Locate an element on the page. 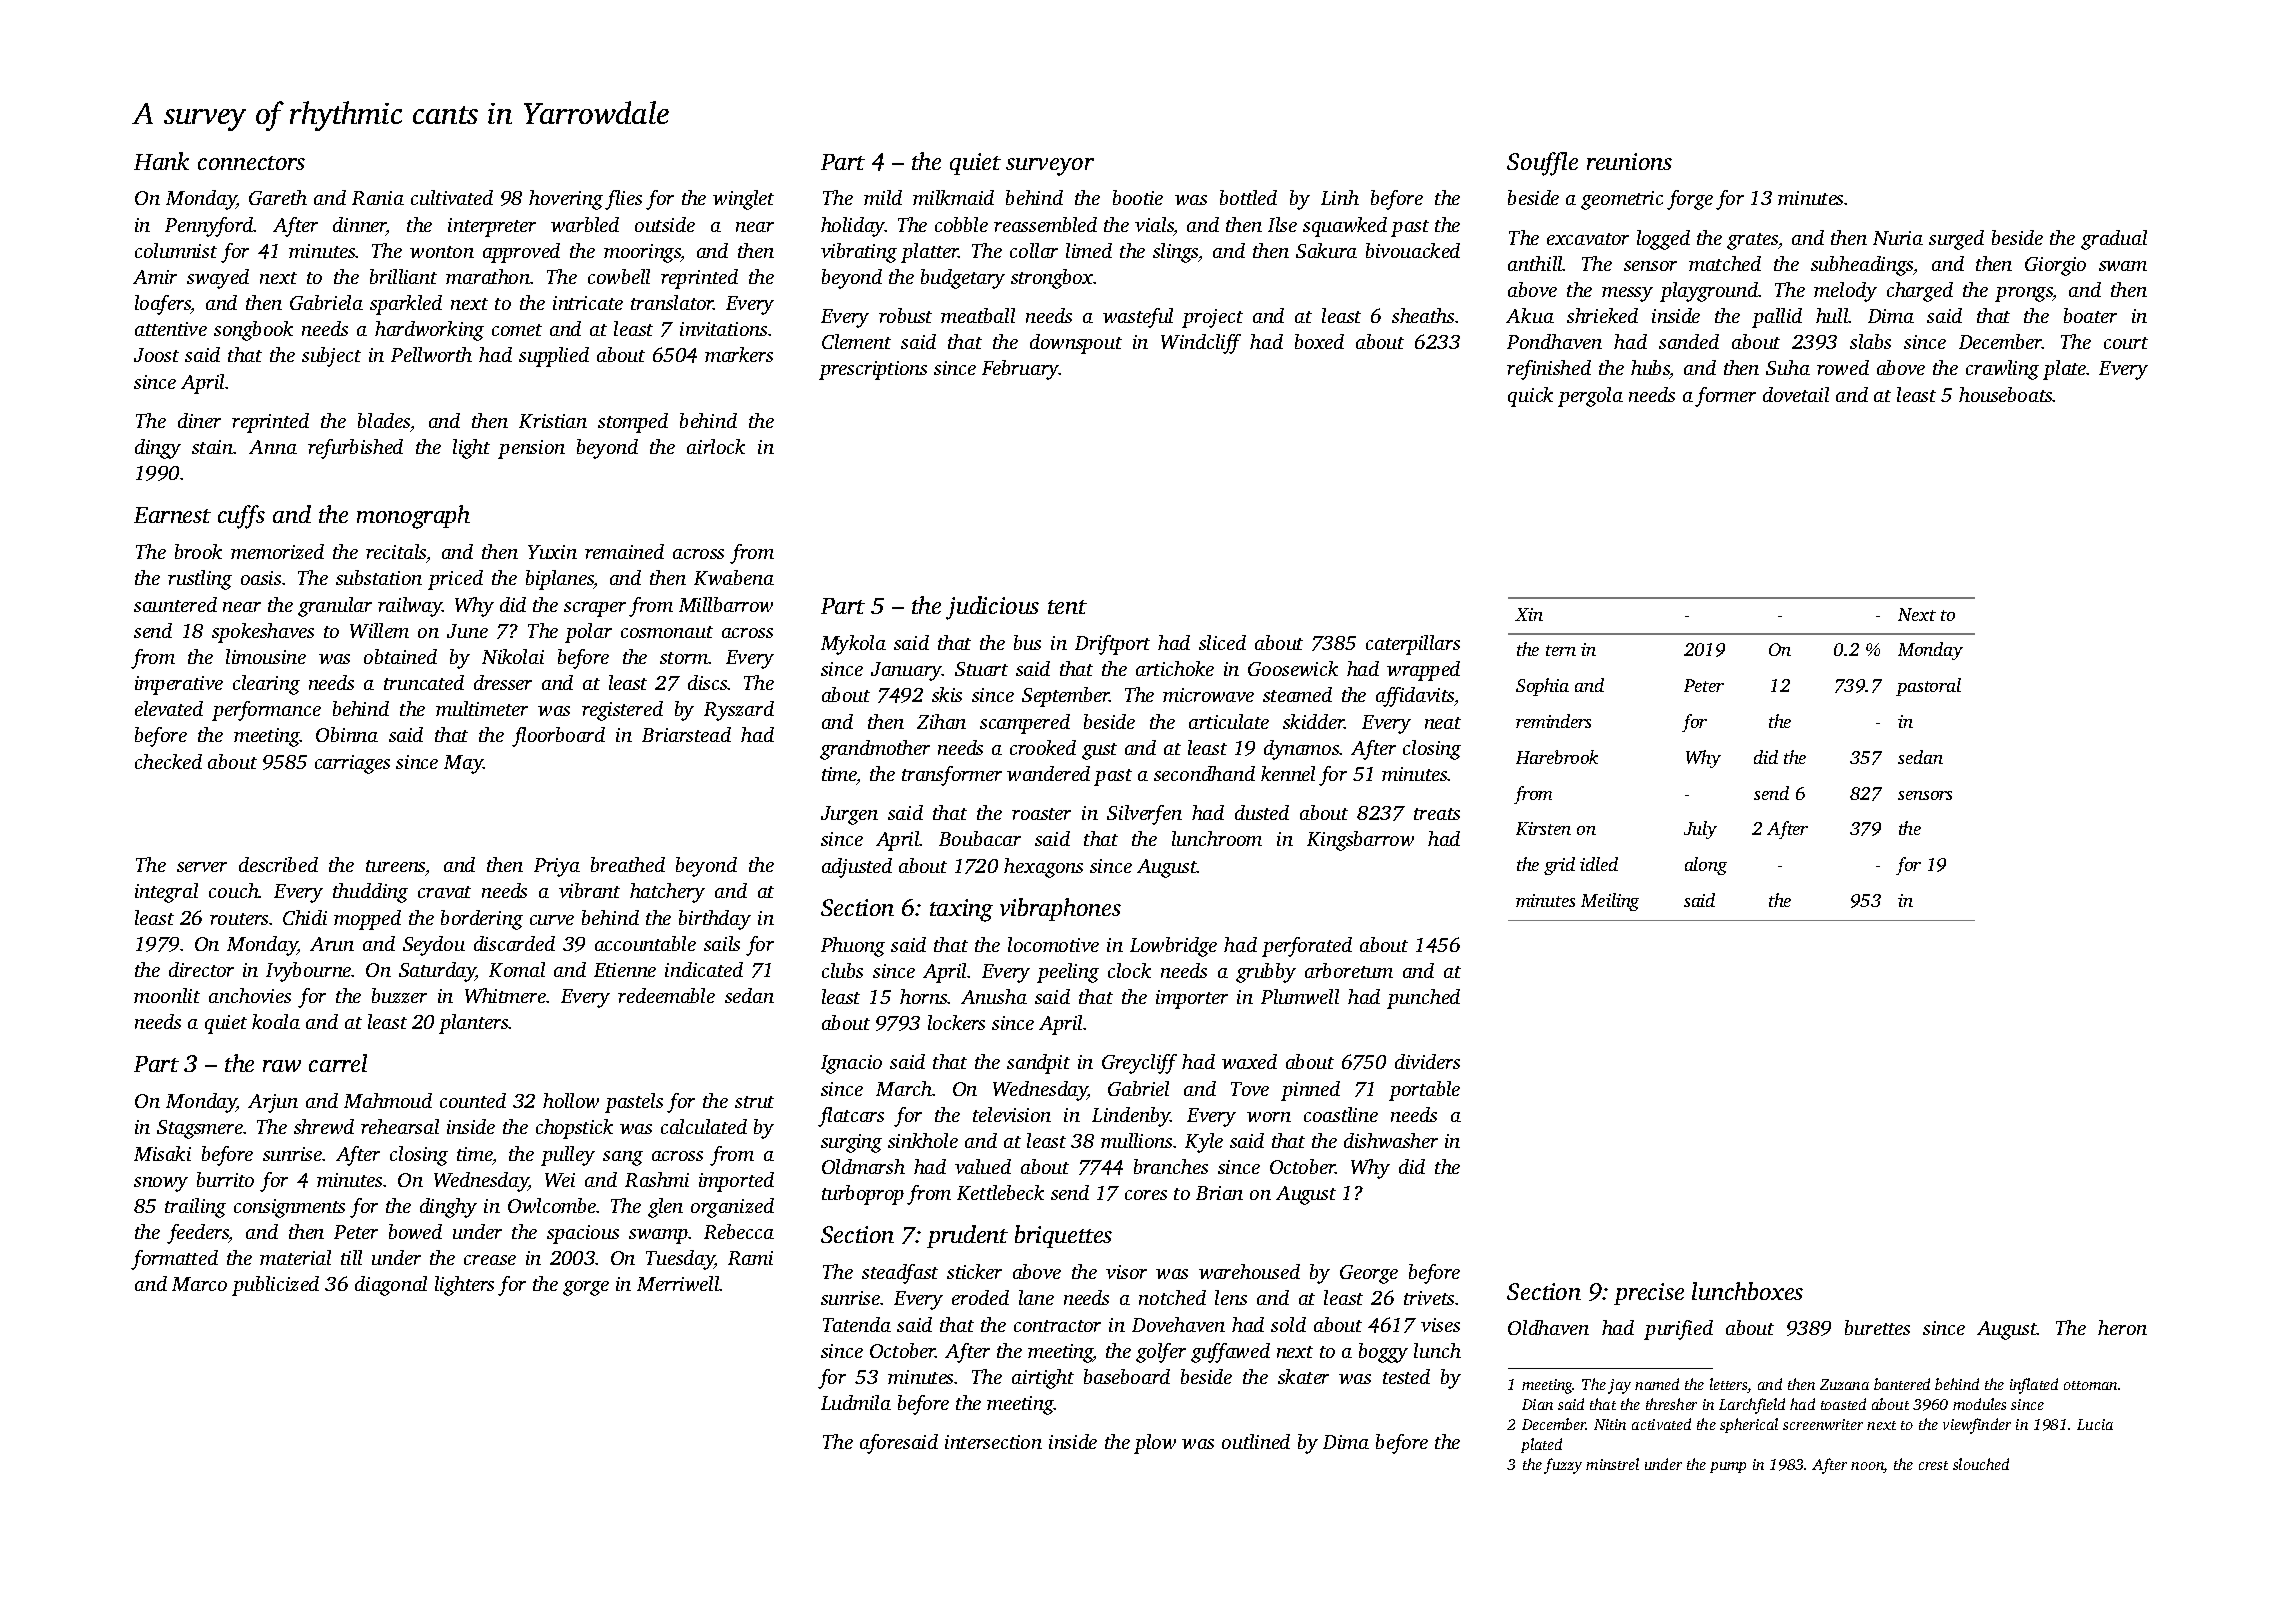  houseboats is located at coordinates (2006, 394).
